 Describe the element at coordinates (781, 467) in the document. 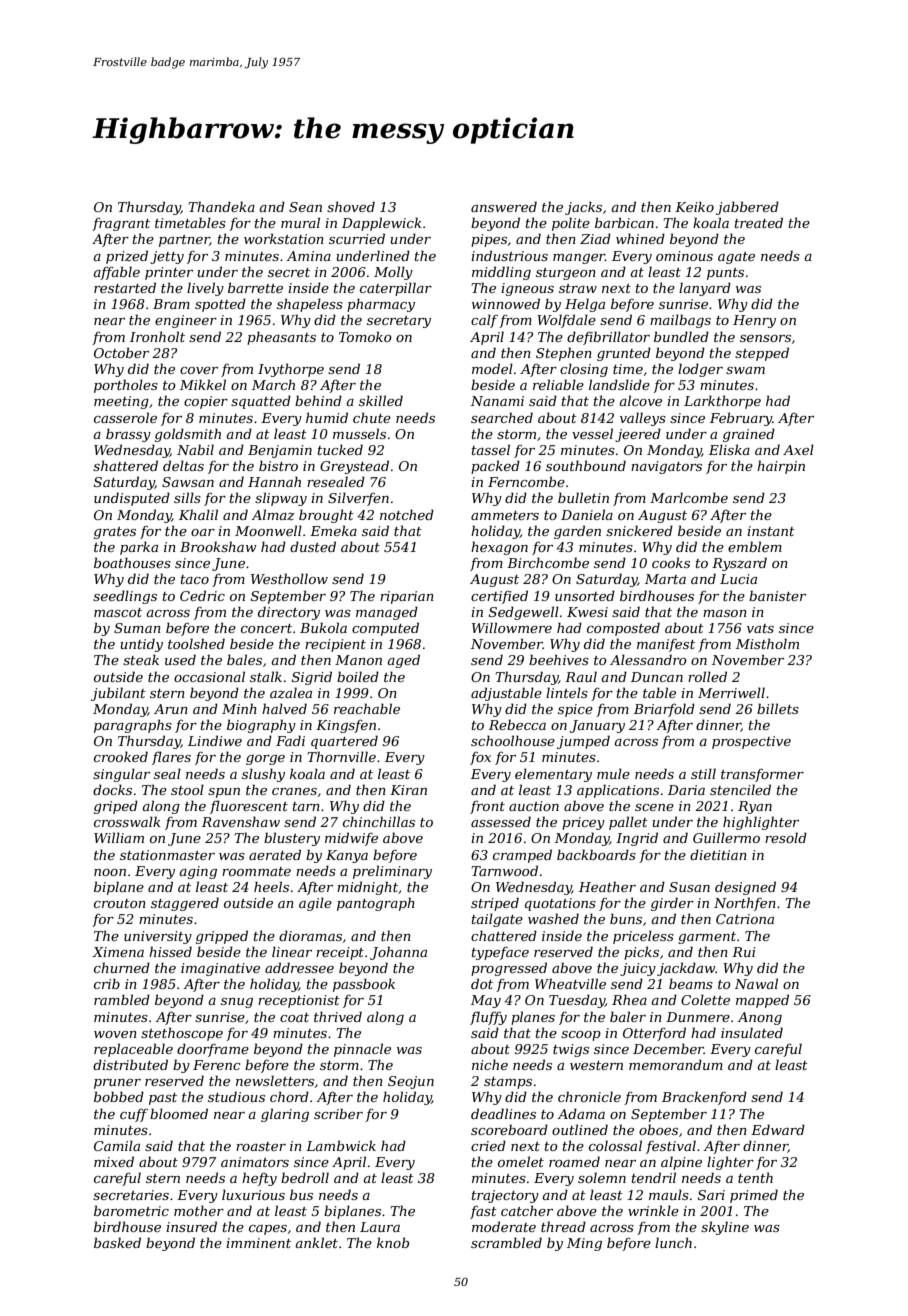

I see `hairpin` at that location.
